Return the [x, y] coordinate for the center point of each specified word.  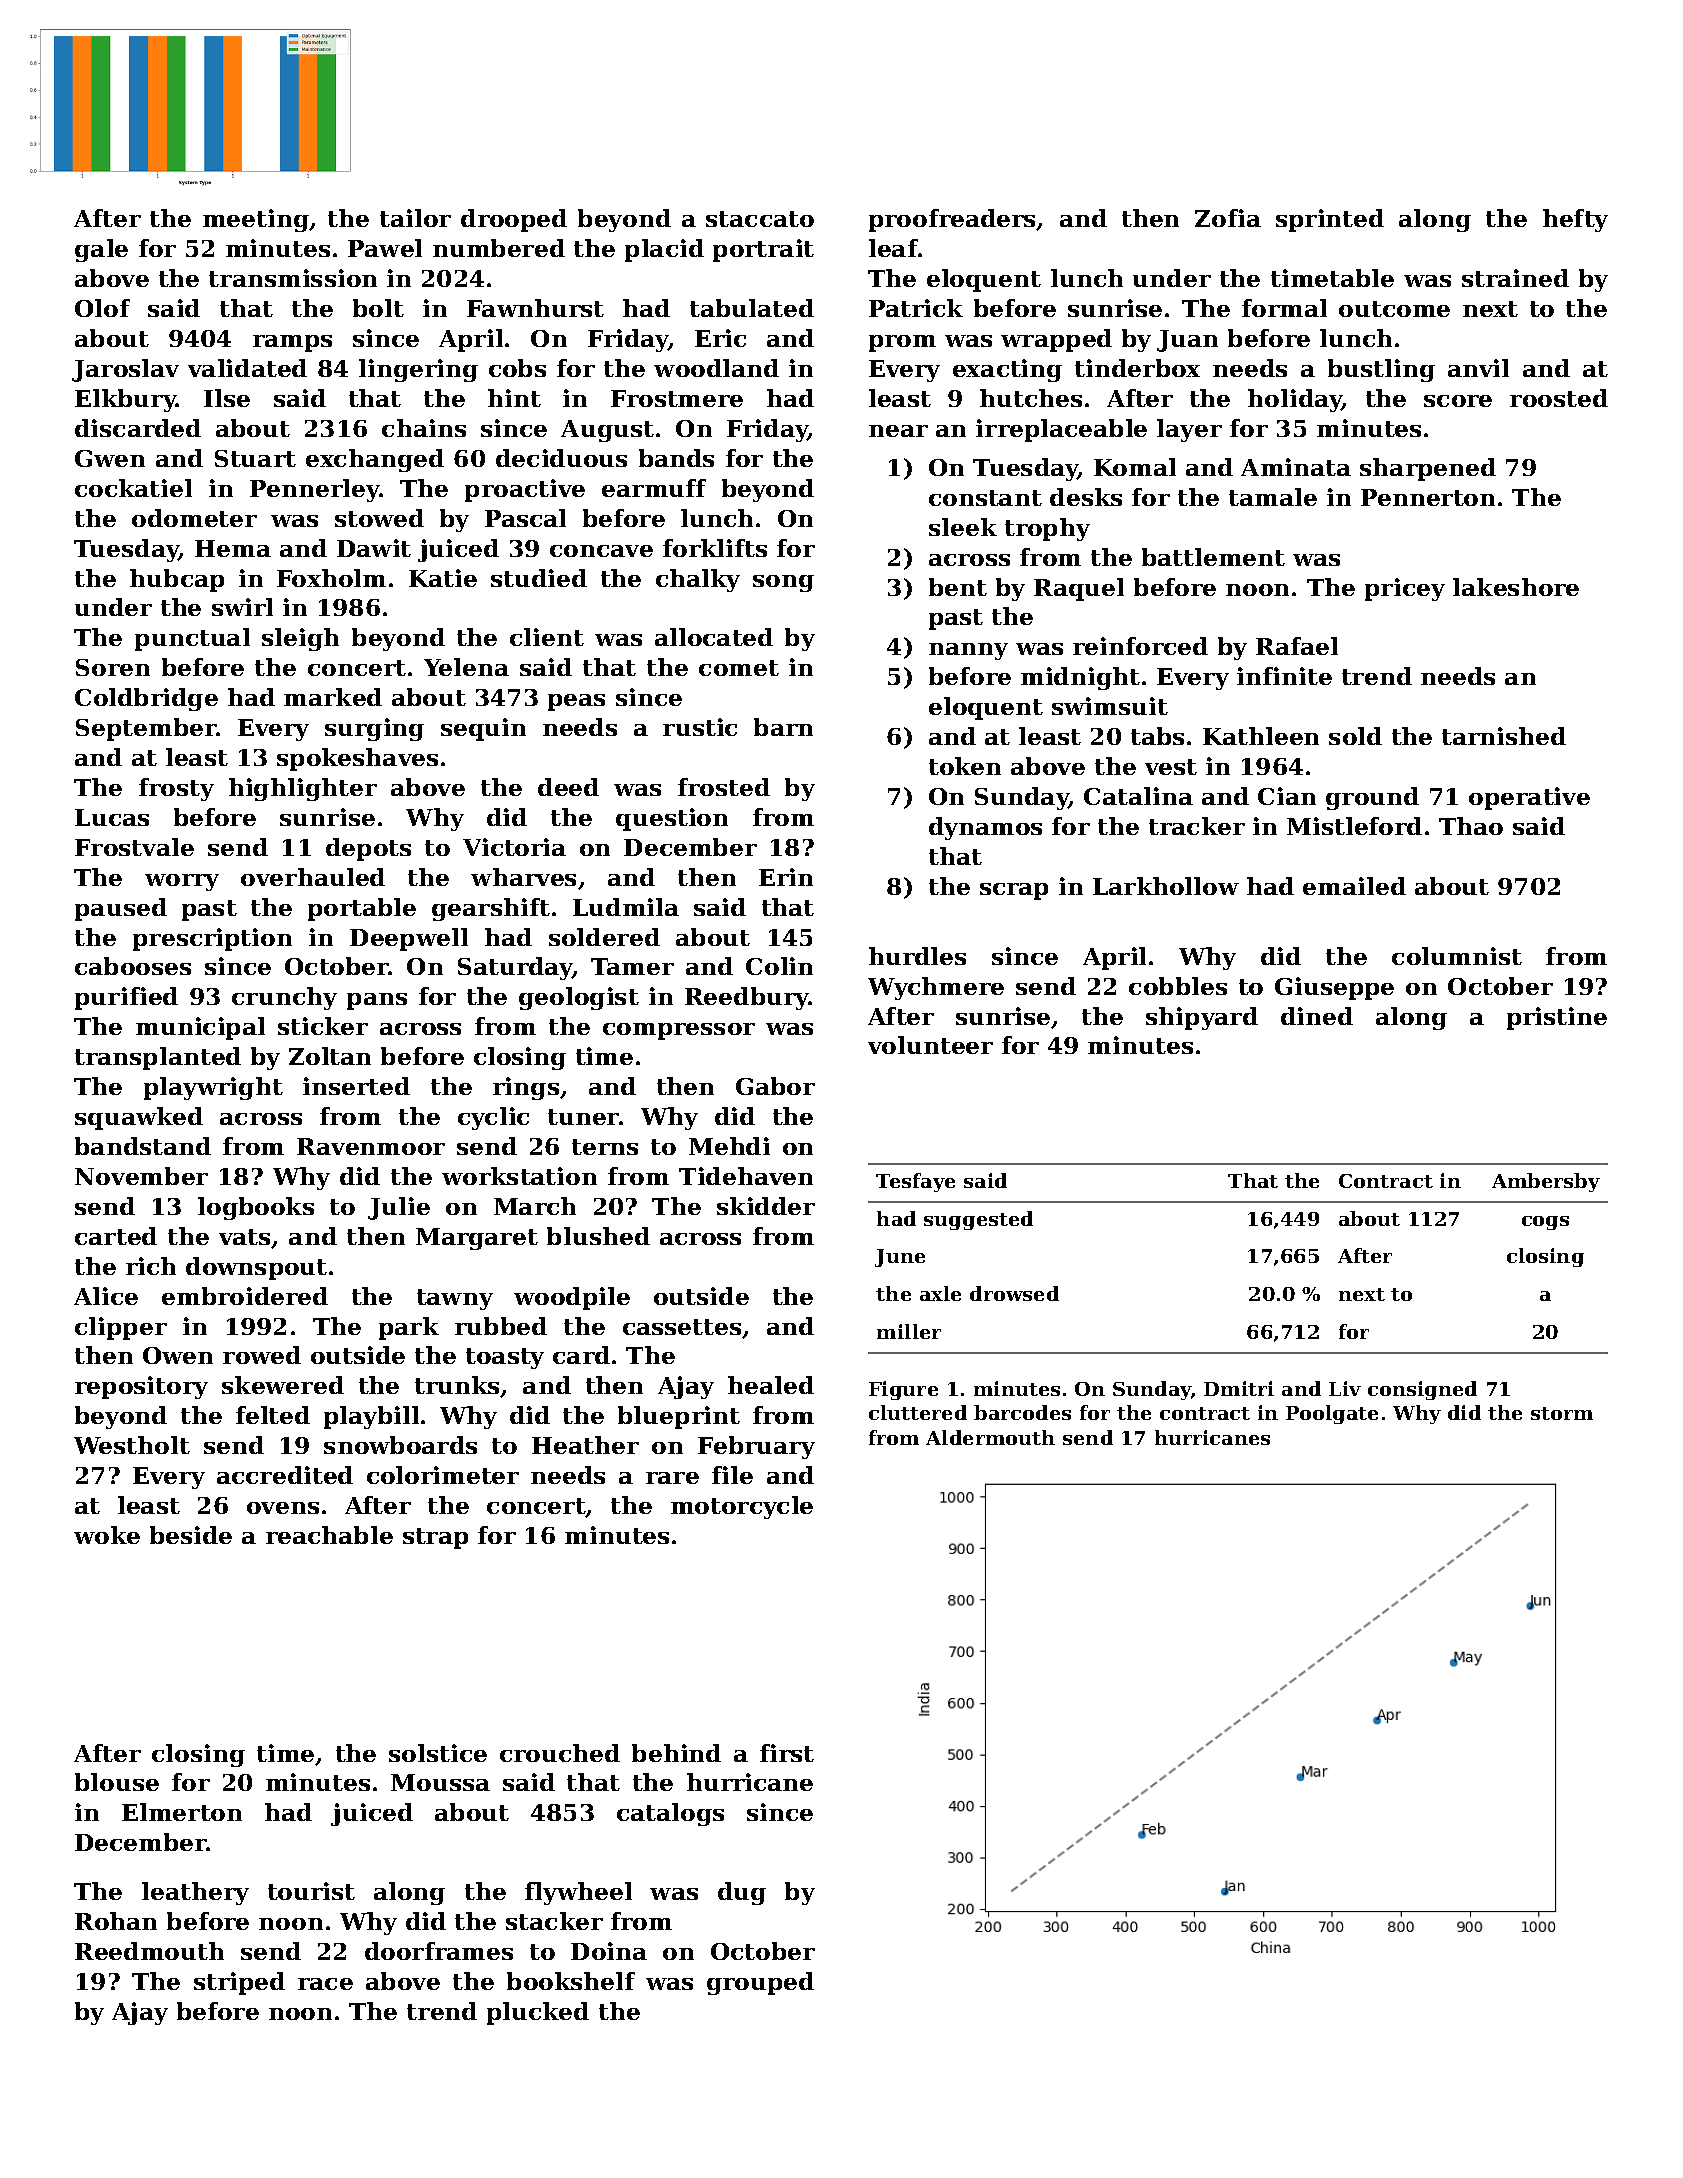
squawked [139, 1118]
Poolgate [1332, 1414]
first [787, 1753]
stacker [554, 1921]
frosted [724, 787]
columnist [1457, 956]
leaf [893, 248]
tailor [415, 218]
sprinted [1330, 220]
